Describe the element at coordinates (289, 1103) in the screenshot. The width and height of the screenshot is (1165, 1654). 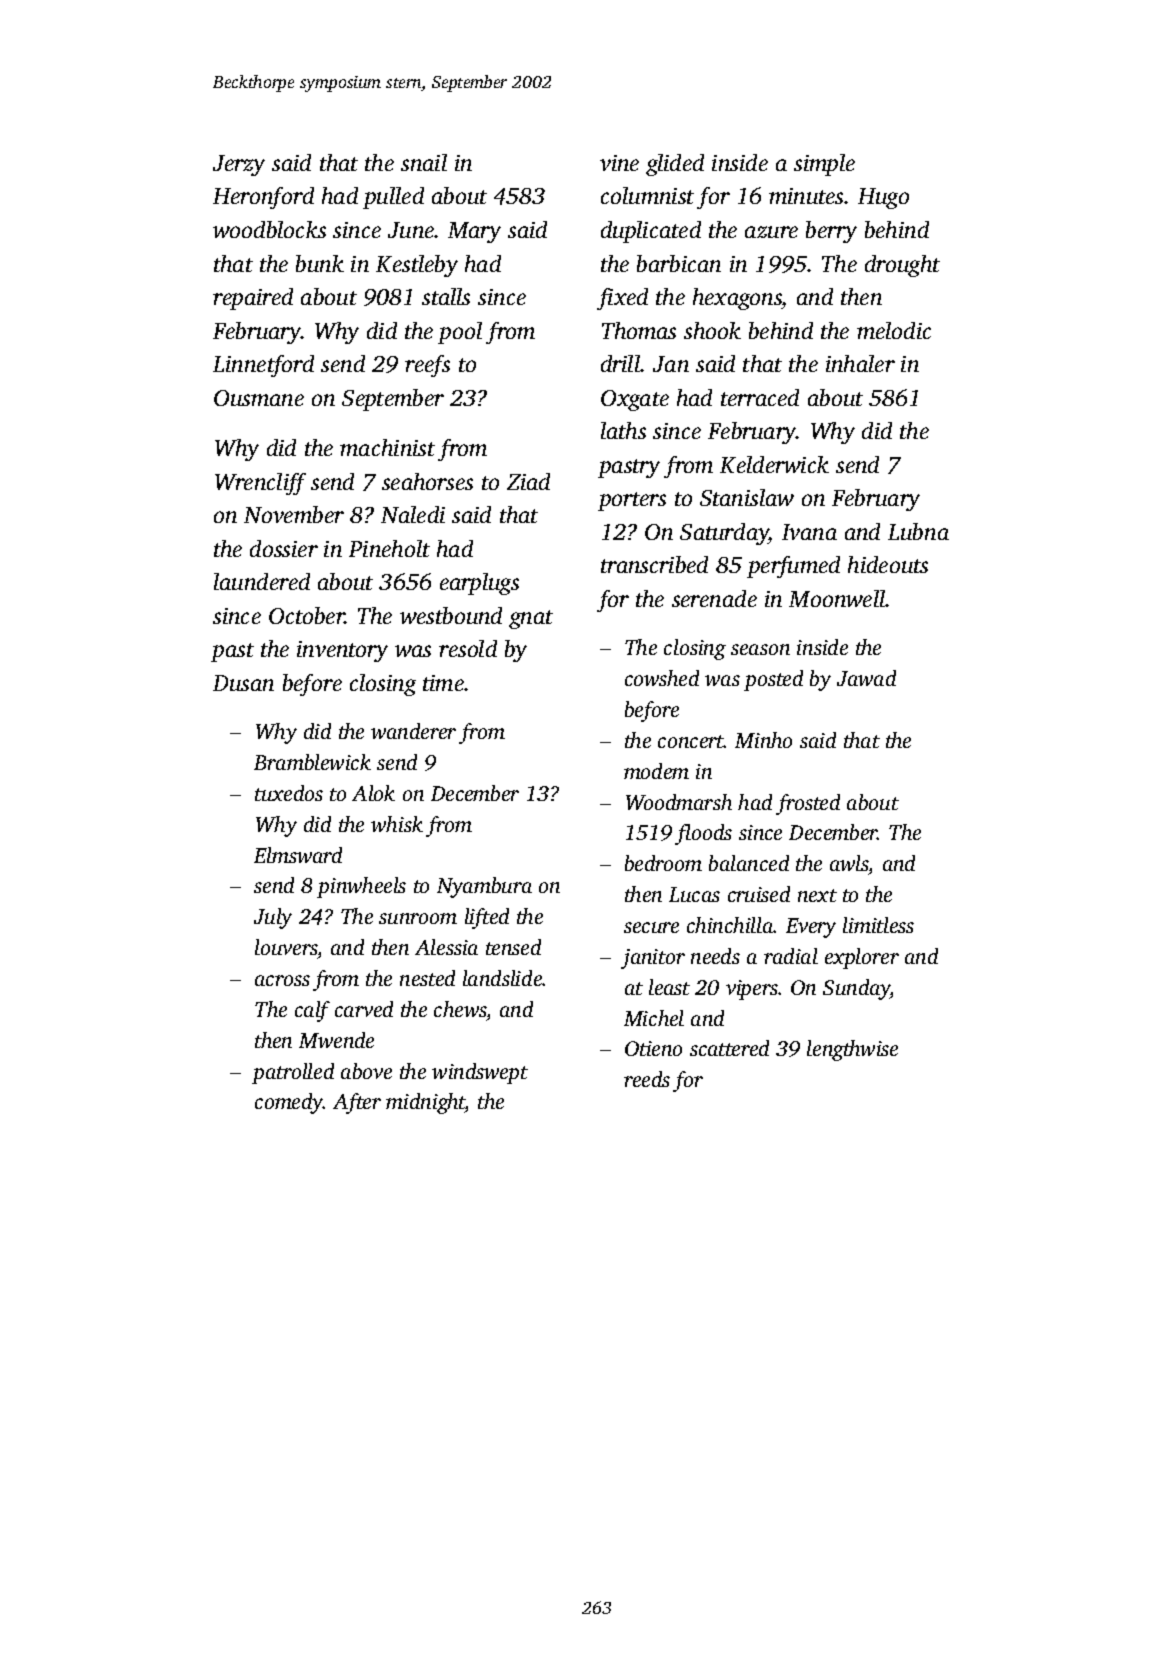
I see `comedy` at that location.
